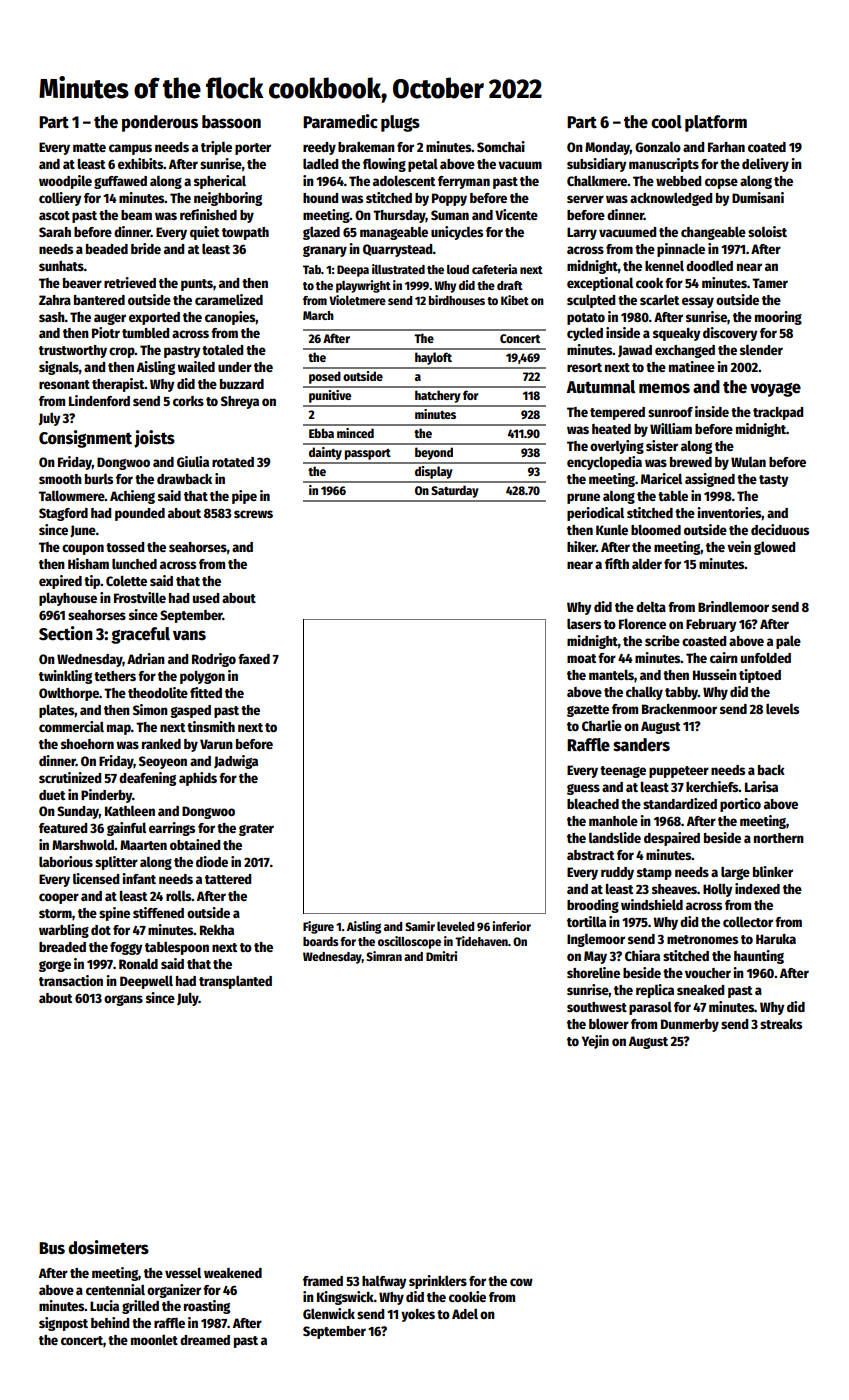 The image size is (849, 1400). What do you see at coordinates (160, 123) in the screenshot?
I see `ponderous` at bounding box center [160, 123].
